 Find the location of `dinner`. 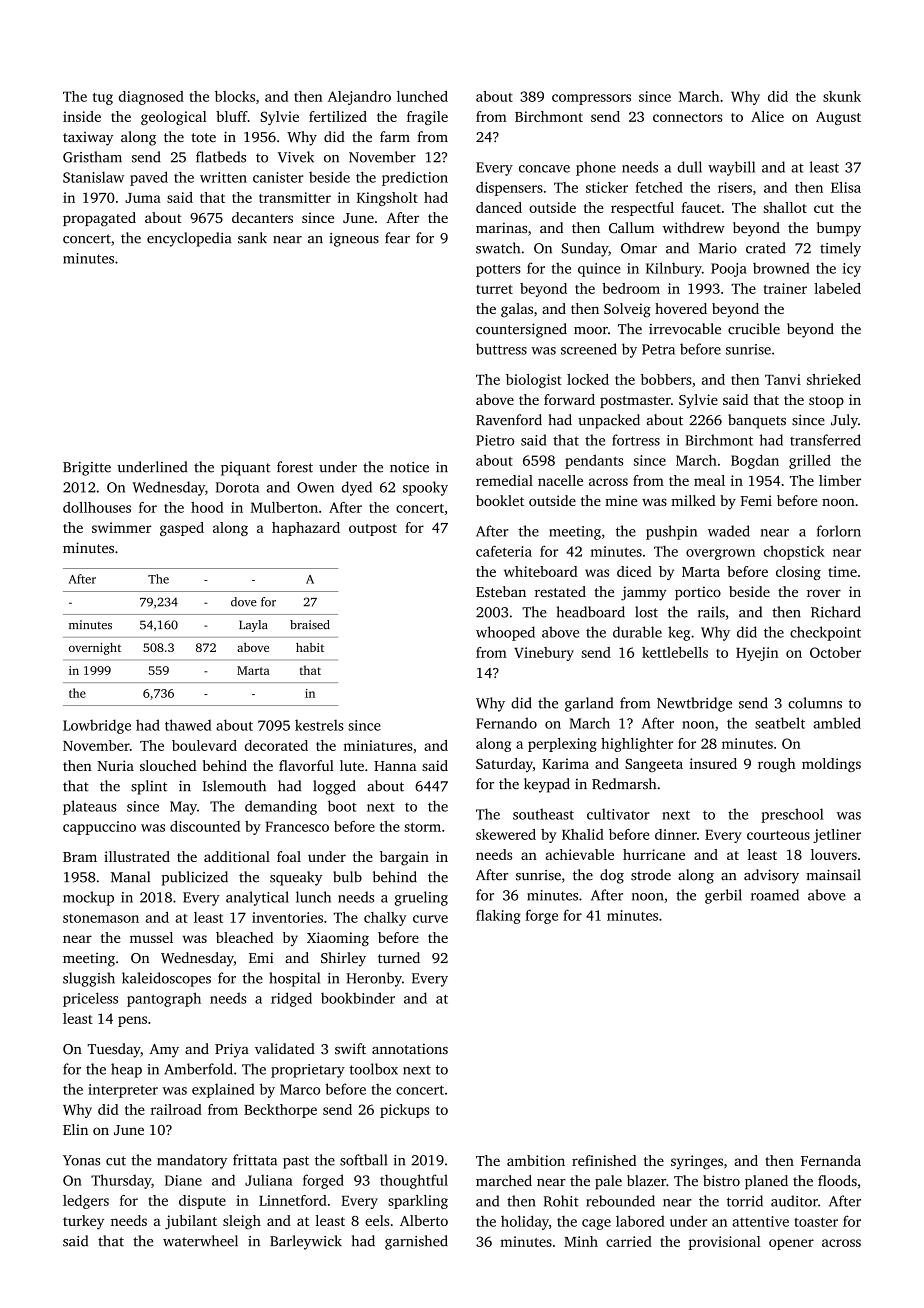

dinner is located at coordinates (676, 834).
